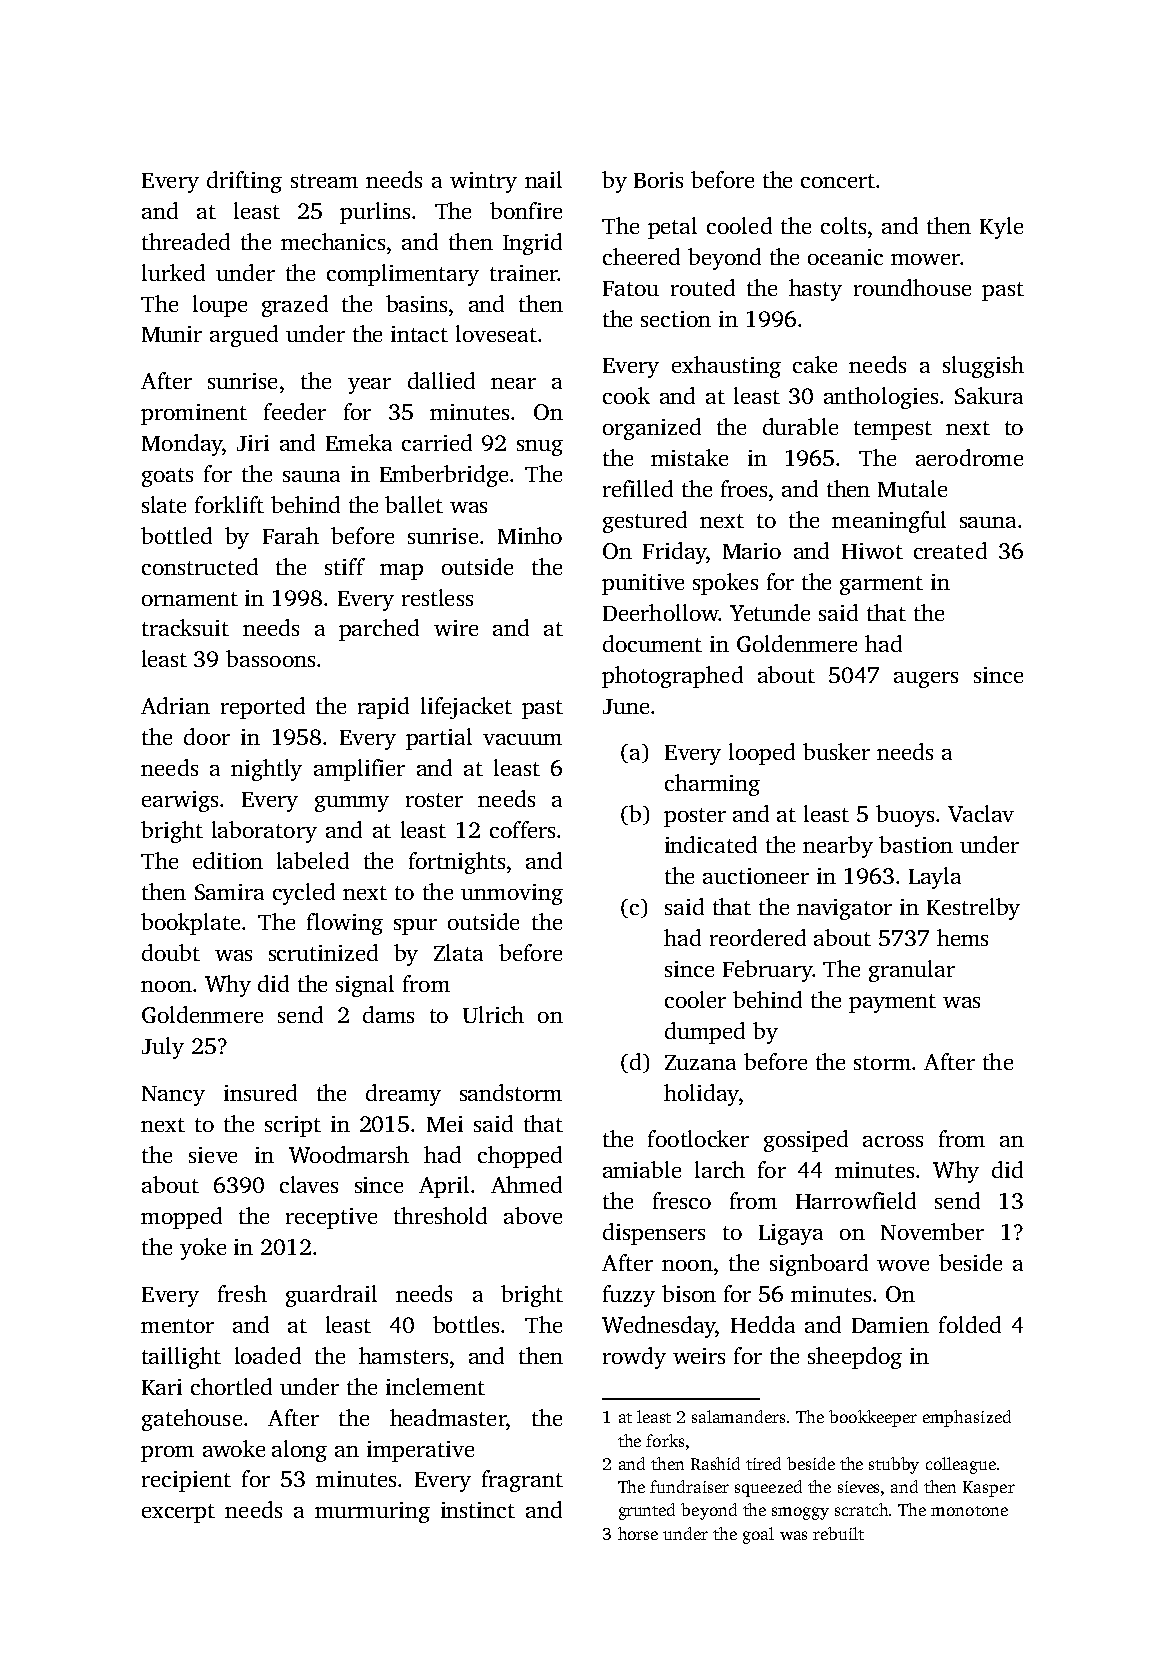 This image has width=1165, height=1654. What do you see at coordinates (838, 181) in the image?
I see `concert` at bounding box center [838, 181].
